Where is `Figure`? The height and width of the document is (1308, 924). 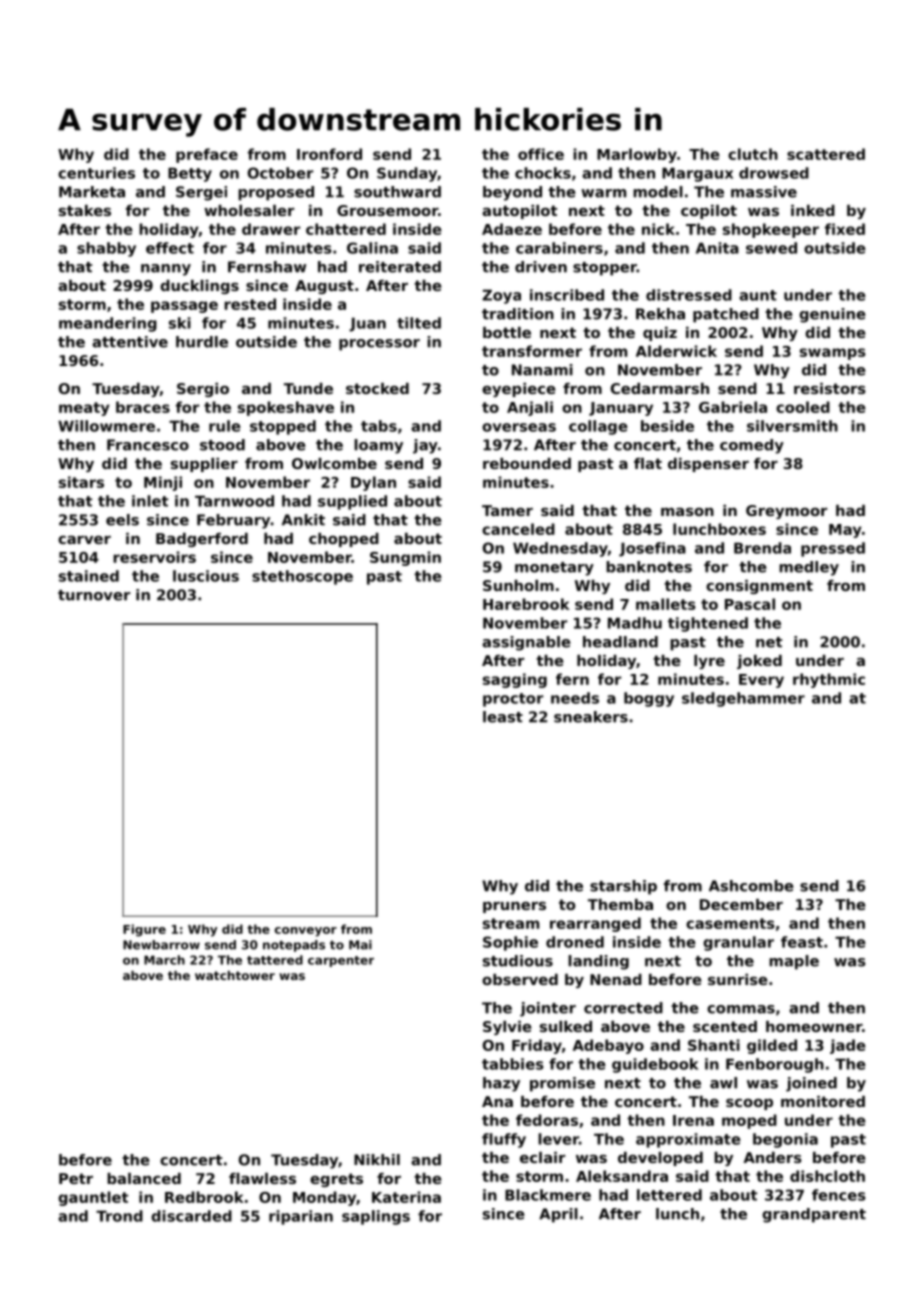 Figure is located at coordinates (144, 930).
